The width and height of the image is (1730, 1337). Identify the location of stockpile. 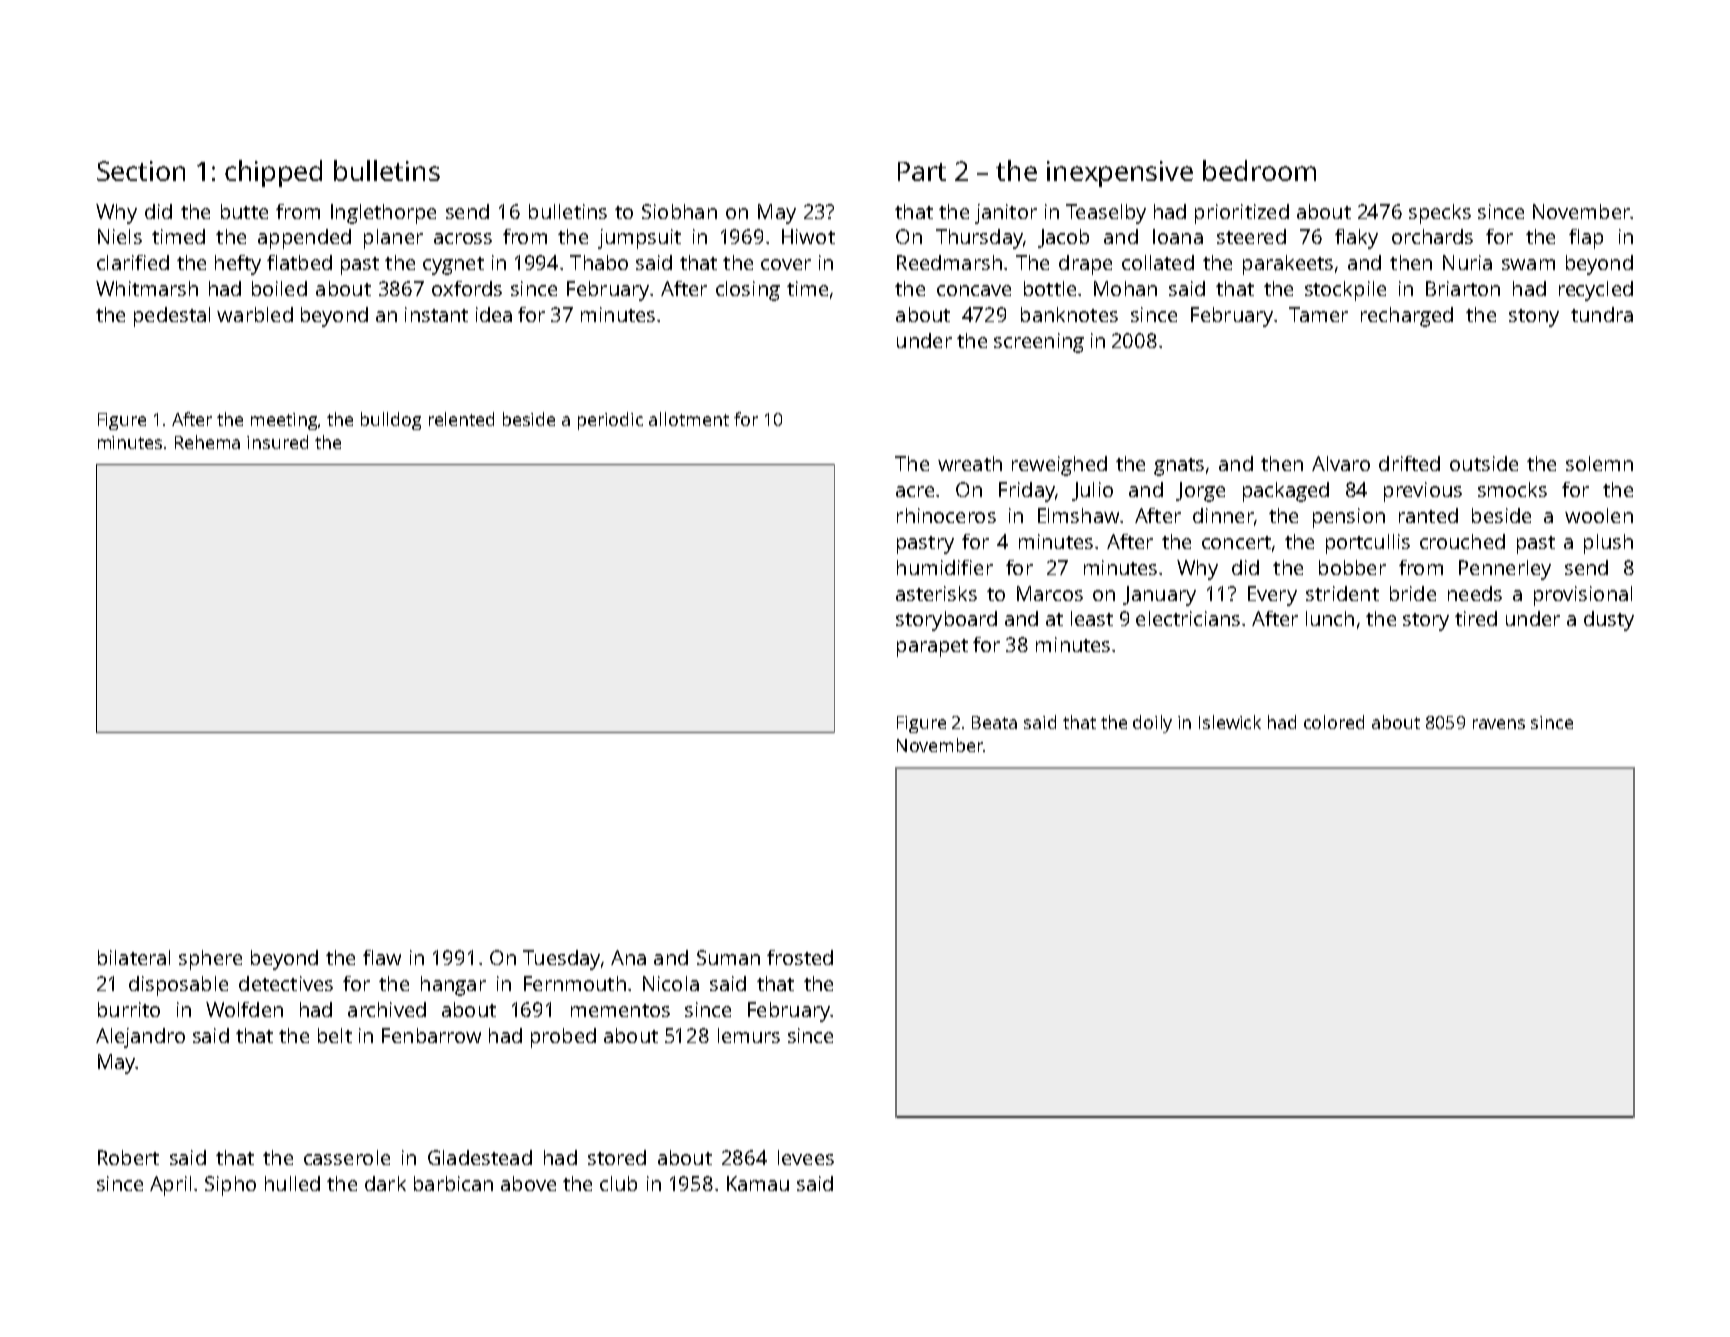
(1345, 291).
